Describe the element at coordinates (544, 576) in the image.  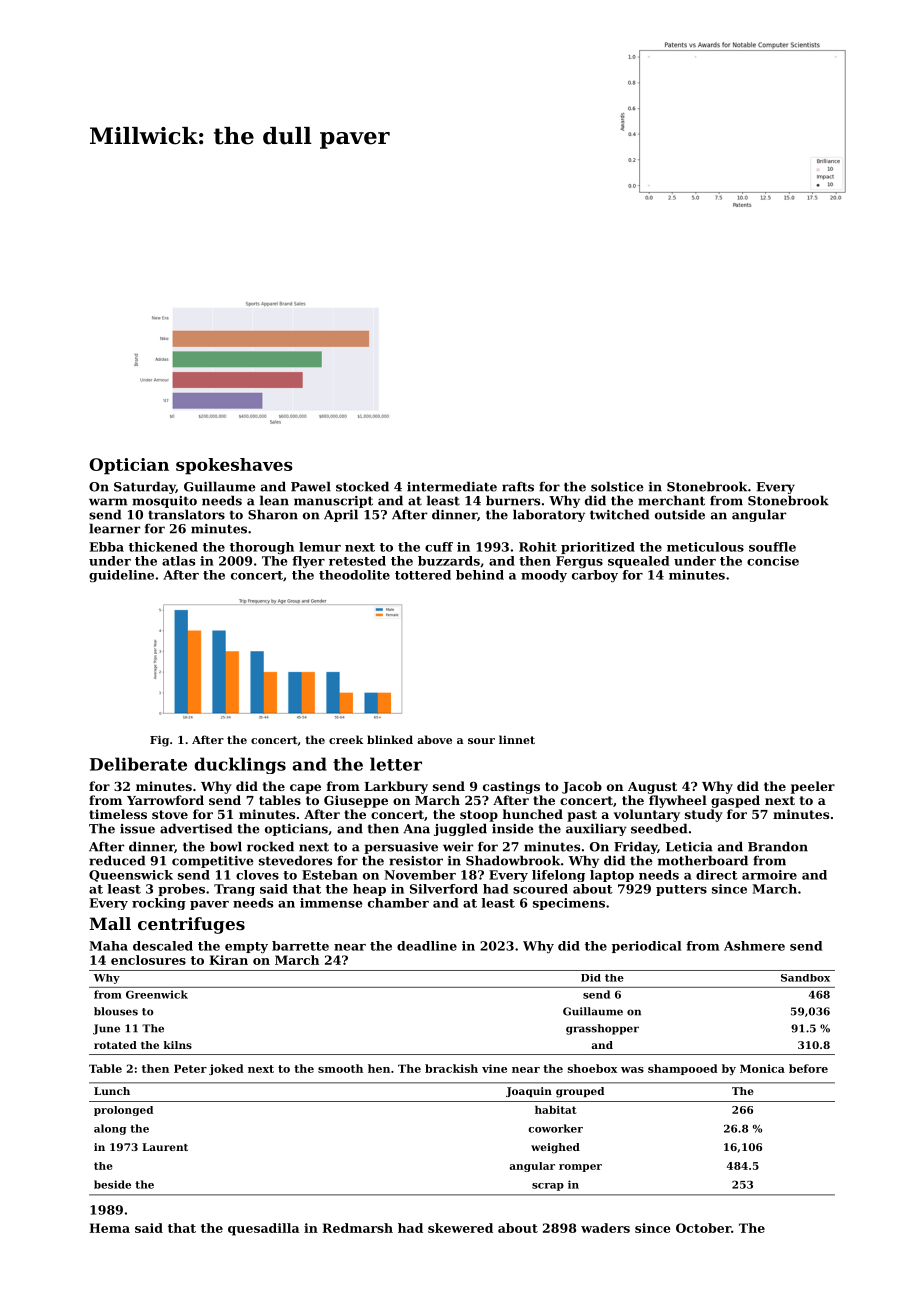
I see `moody` at that location.
